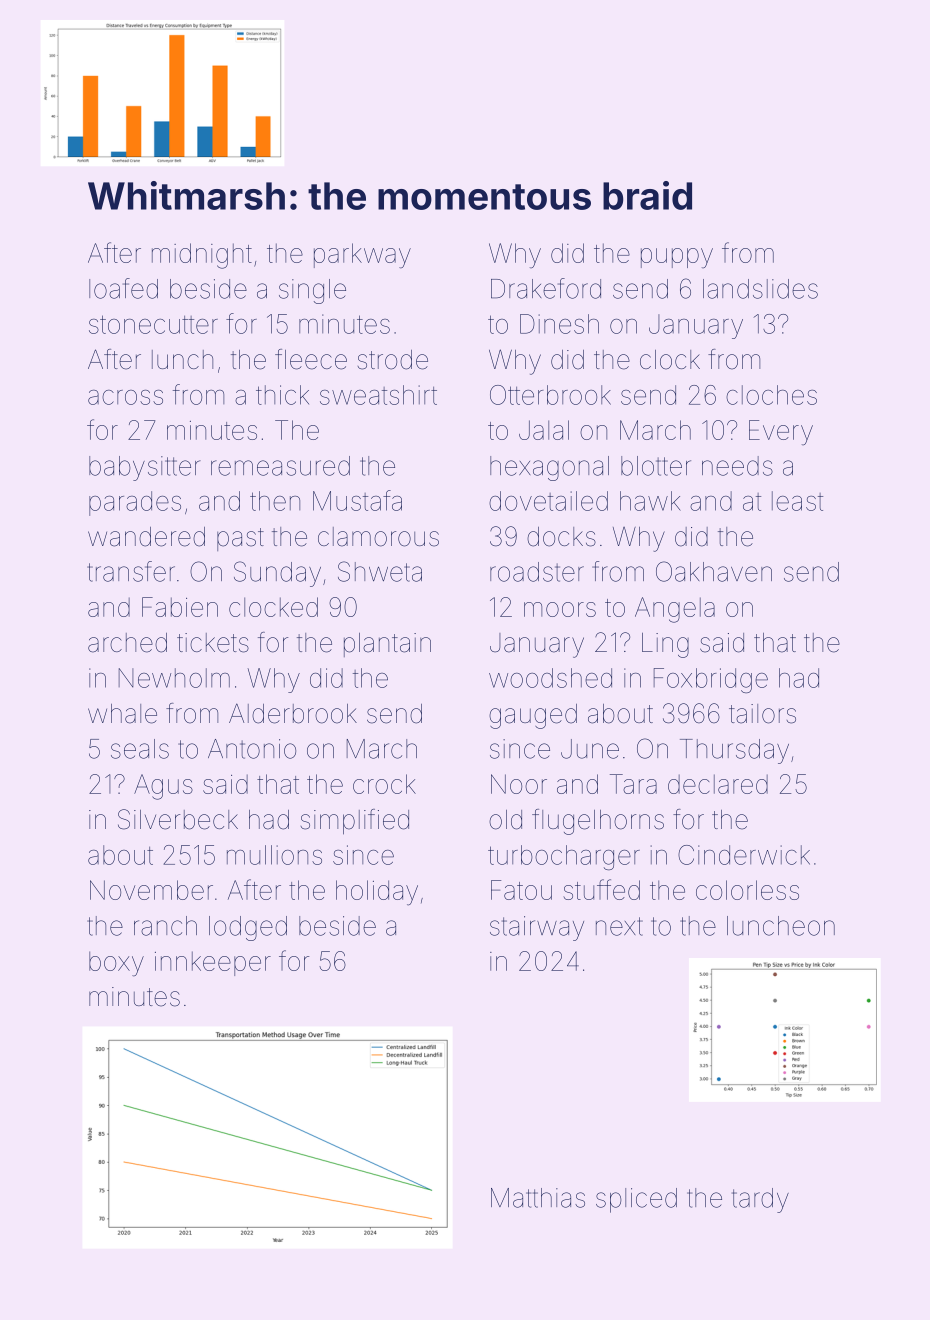  Describe the element at coordinates (771, 395) in the page. I see `cloches` at that location.
